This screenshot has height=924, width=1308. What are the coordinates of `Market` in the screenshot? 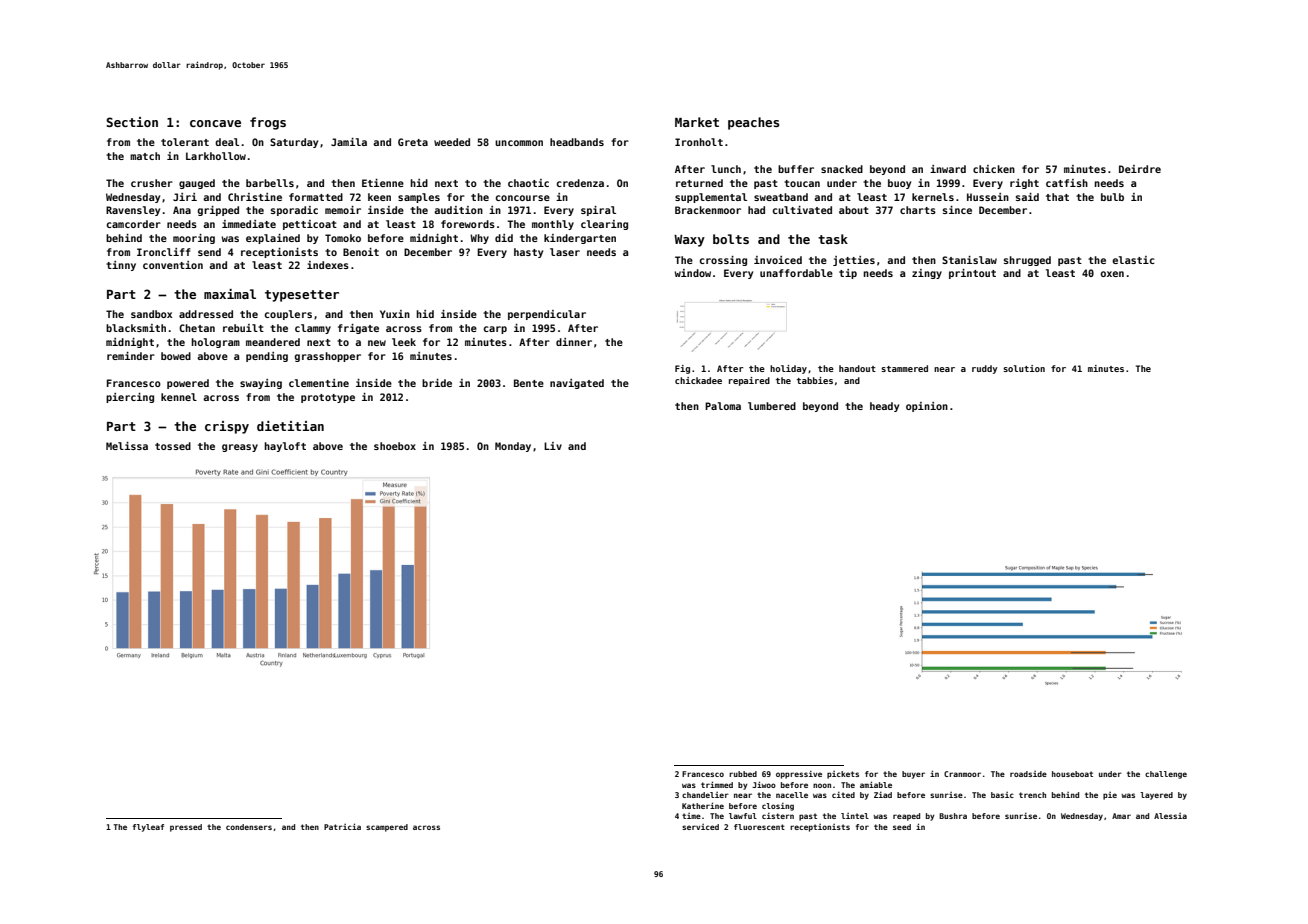 It's located at (697, 122).
